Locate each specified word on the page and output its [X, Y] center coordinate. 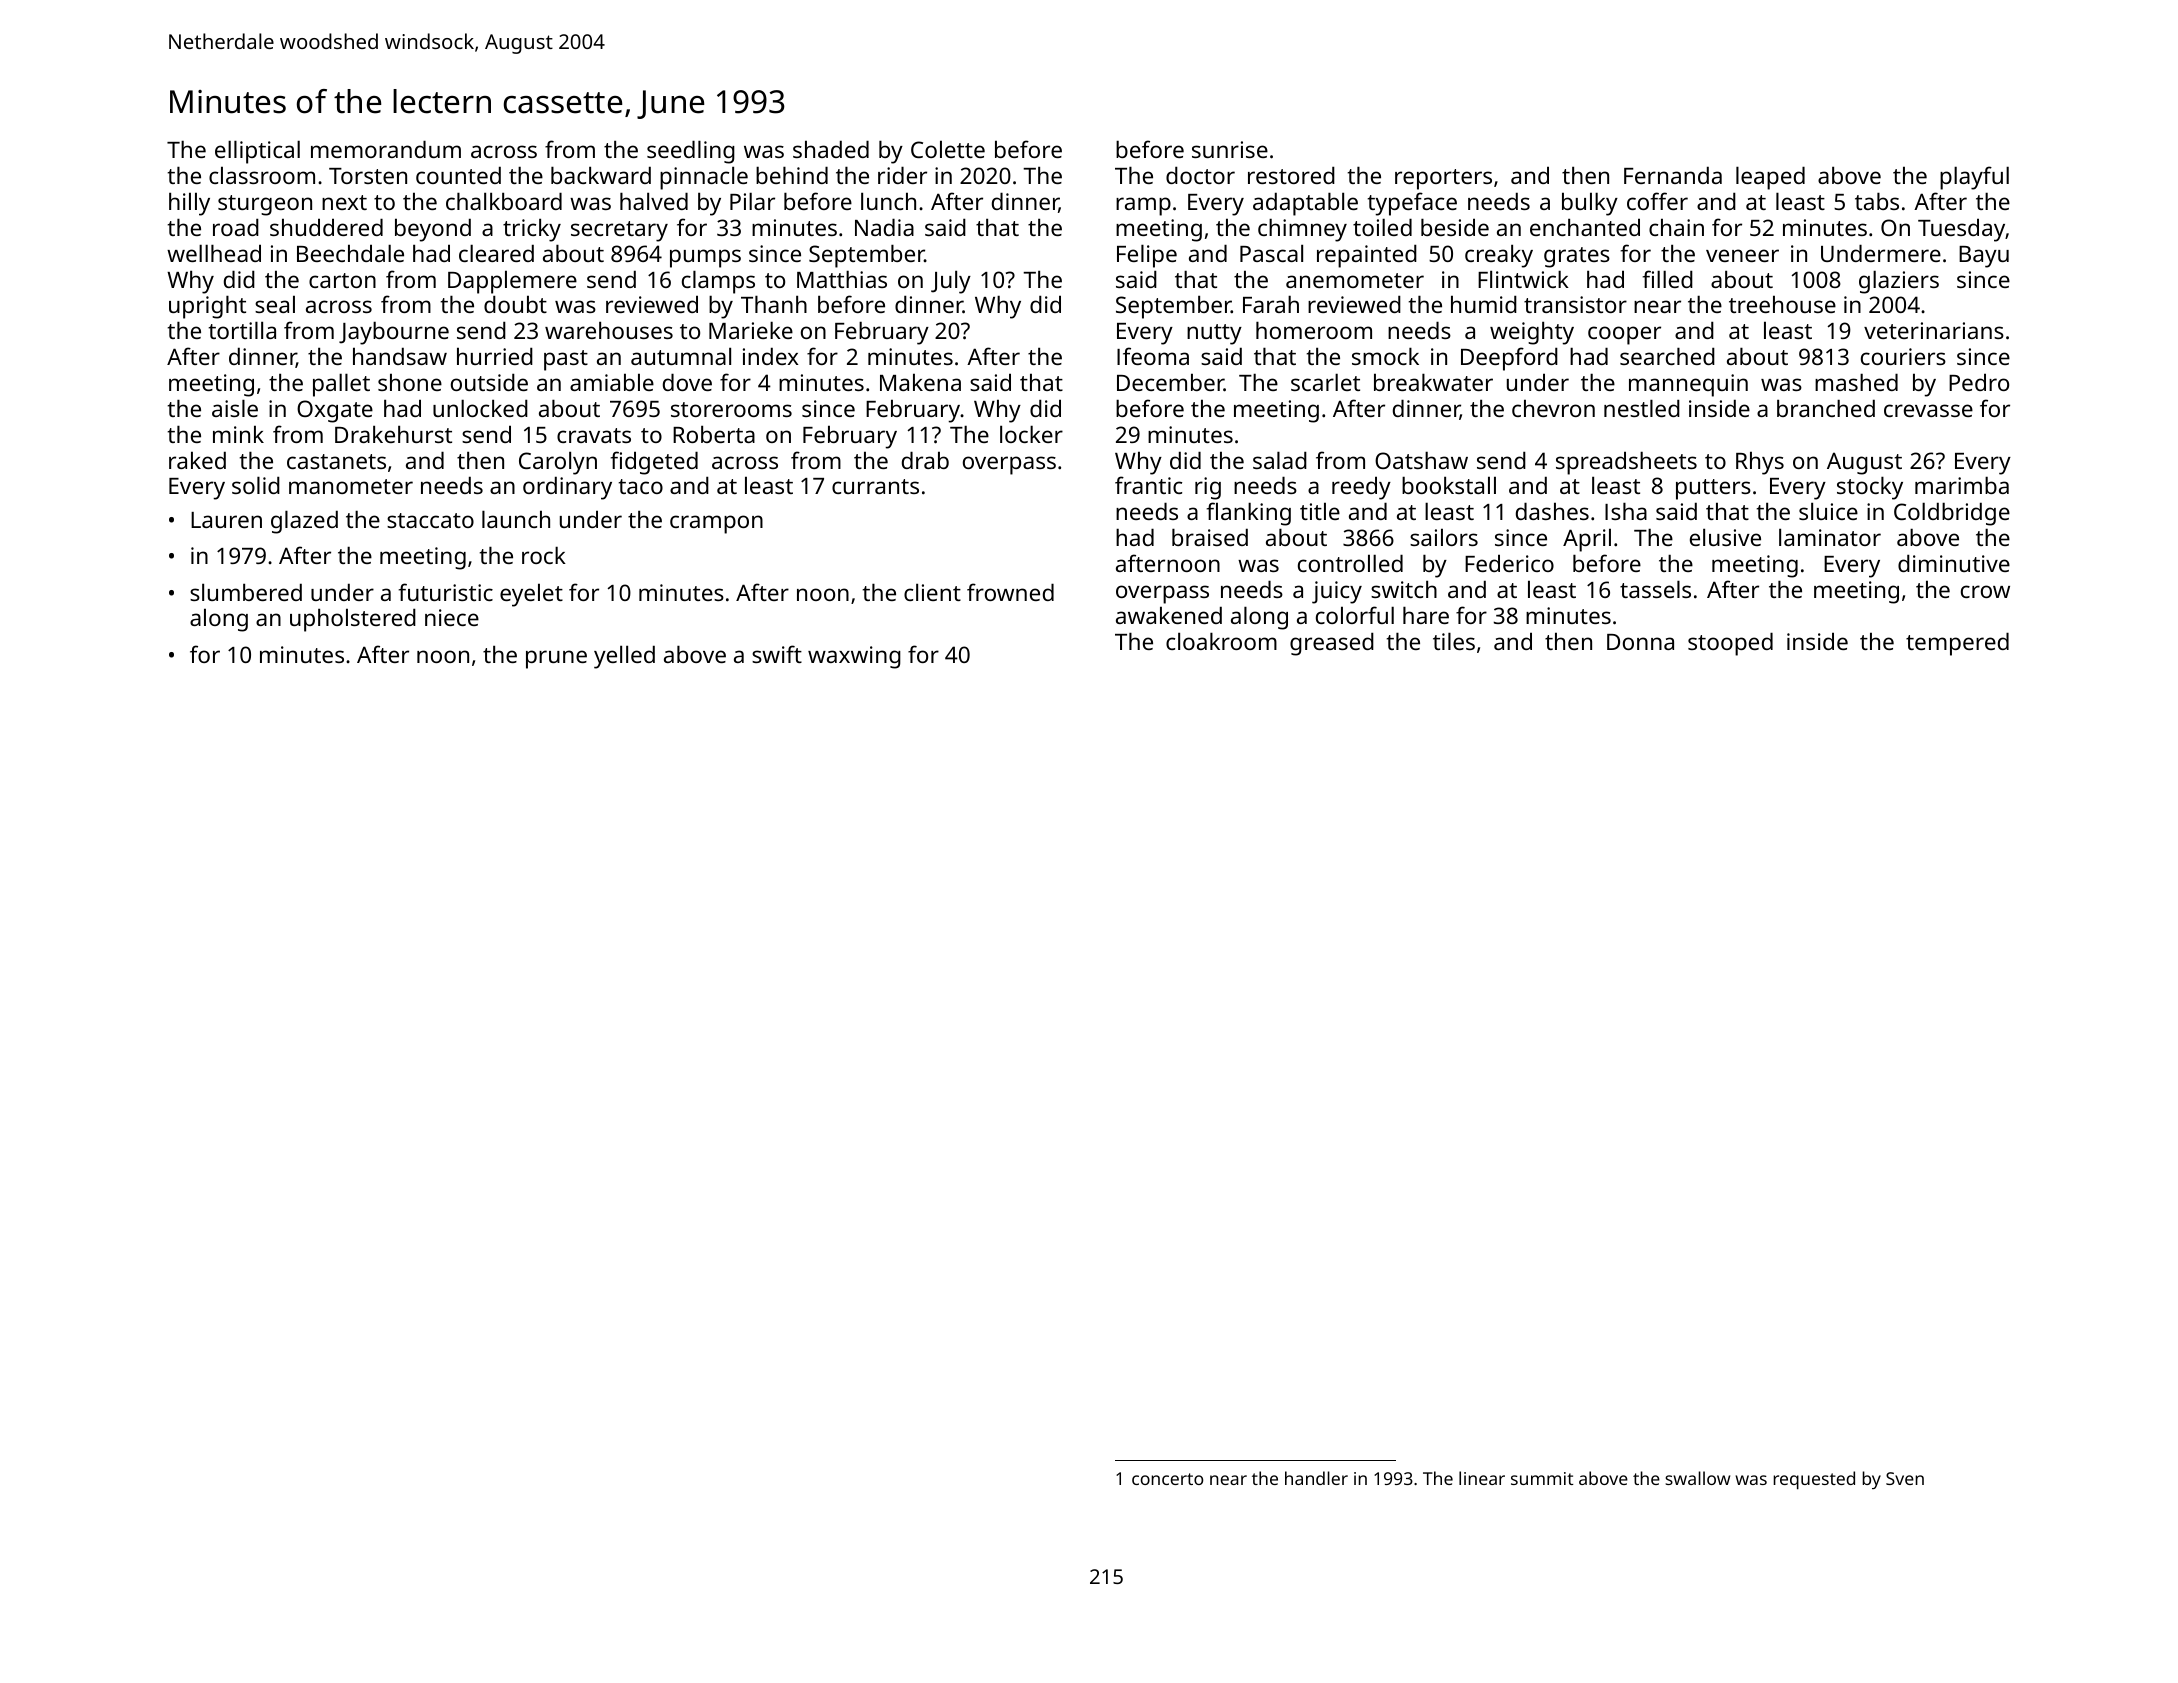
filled [1668, 279]
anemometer [1355, 280]
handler [1316, 1478]
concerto [1167, 1479]
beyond [433, 230]
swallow [1697, 1478]
